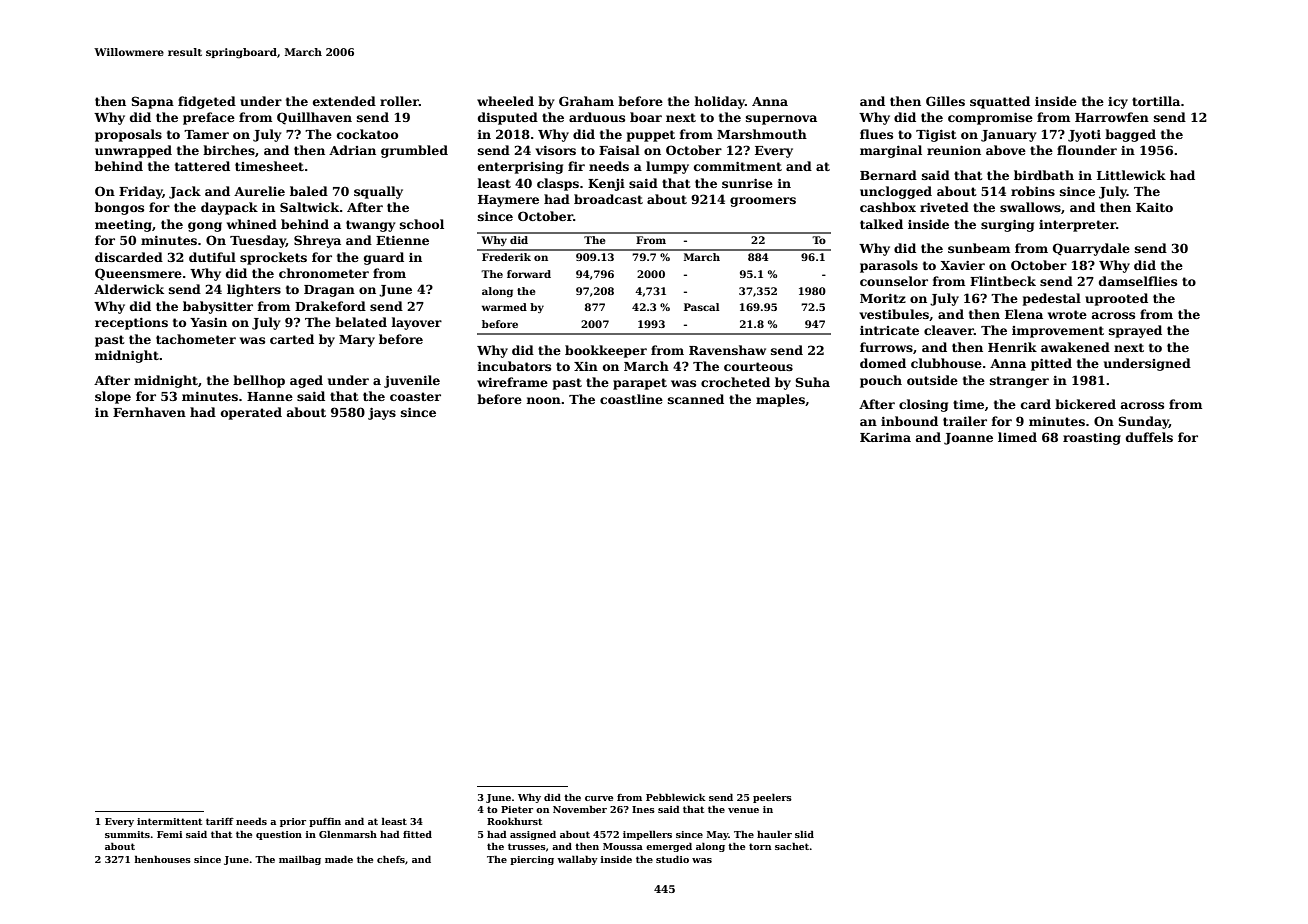 This image has height=924, width=1308. Describe the element at coordinates (760, 846) in the image. I see `torn` at that location.
